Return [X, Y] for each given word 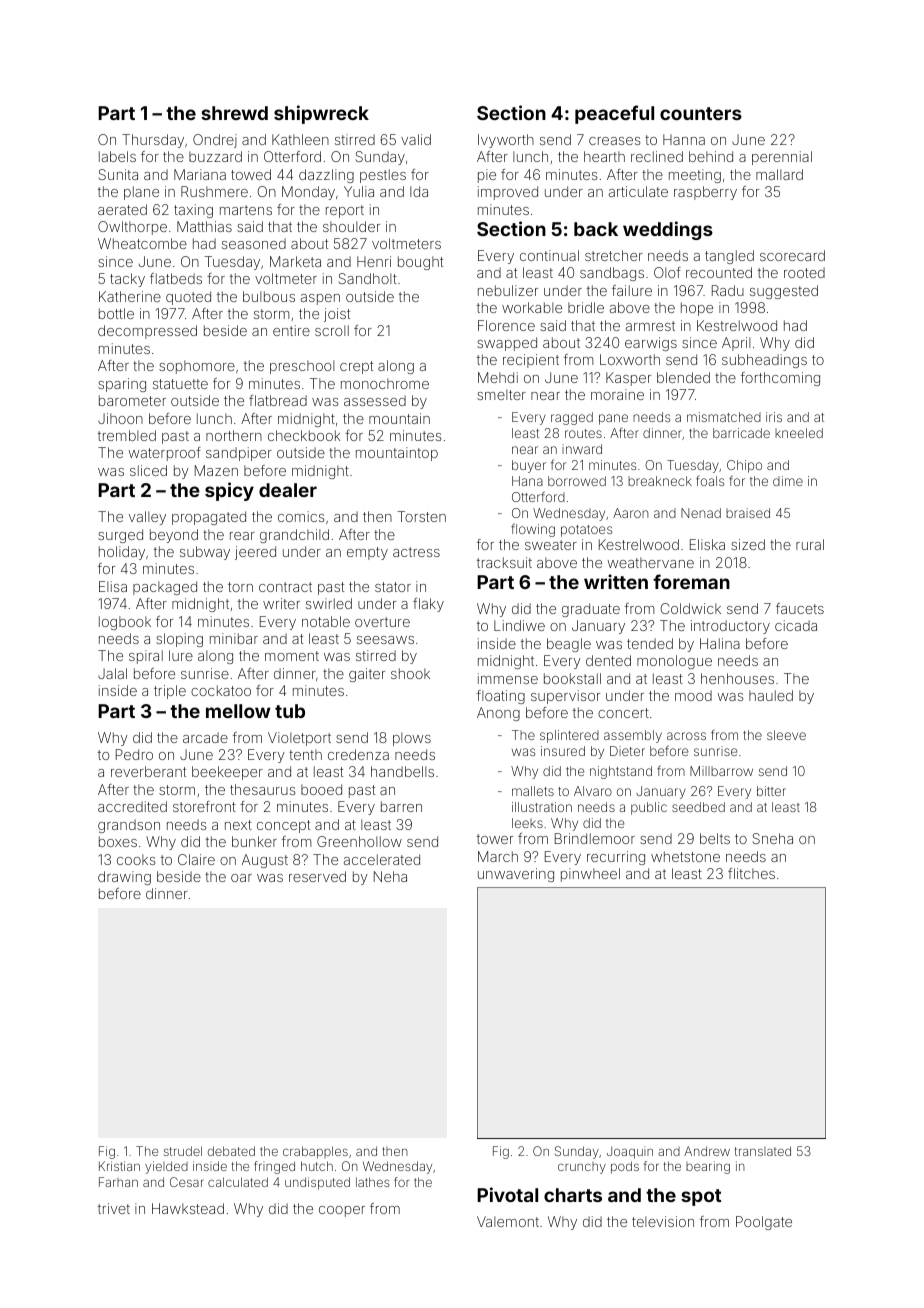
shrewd [234, 113]
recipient [531, 361]
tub [290, 711]
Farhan [118, 1182]
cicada [796, 625]
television [663, 1221]
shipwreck [321, 114]
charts [573, 1195]
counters [701, 113]
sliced [148, 470]
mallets [533, 791]
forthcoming [780, 379]
